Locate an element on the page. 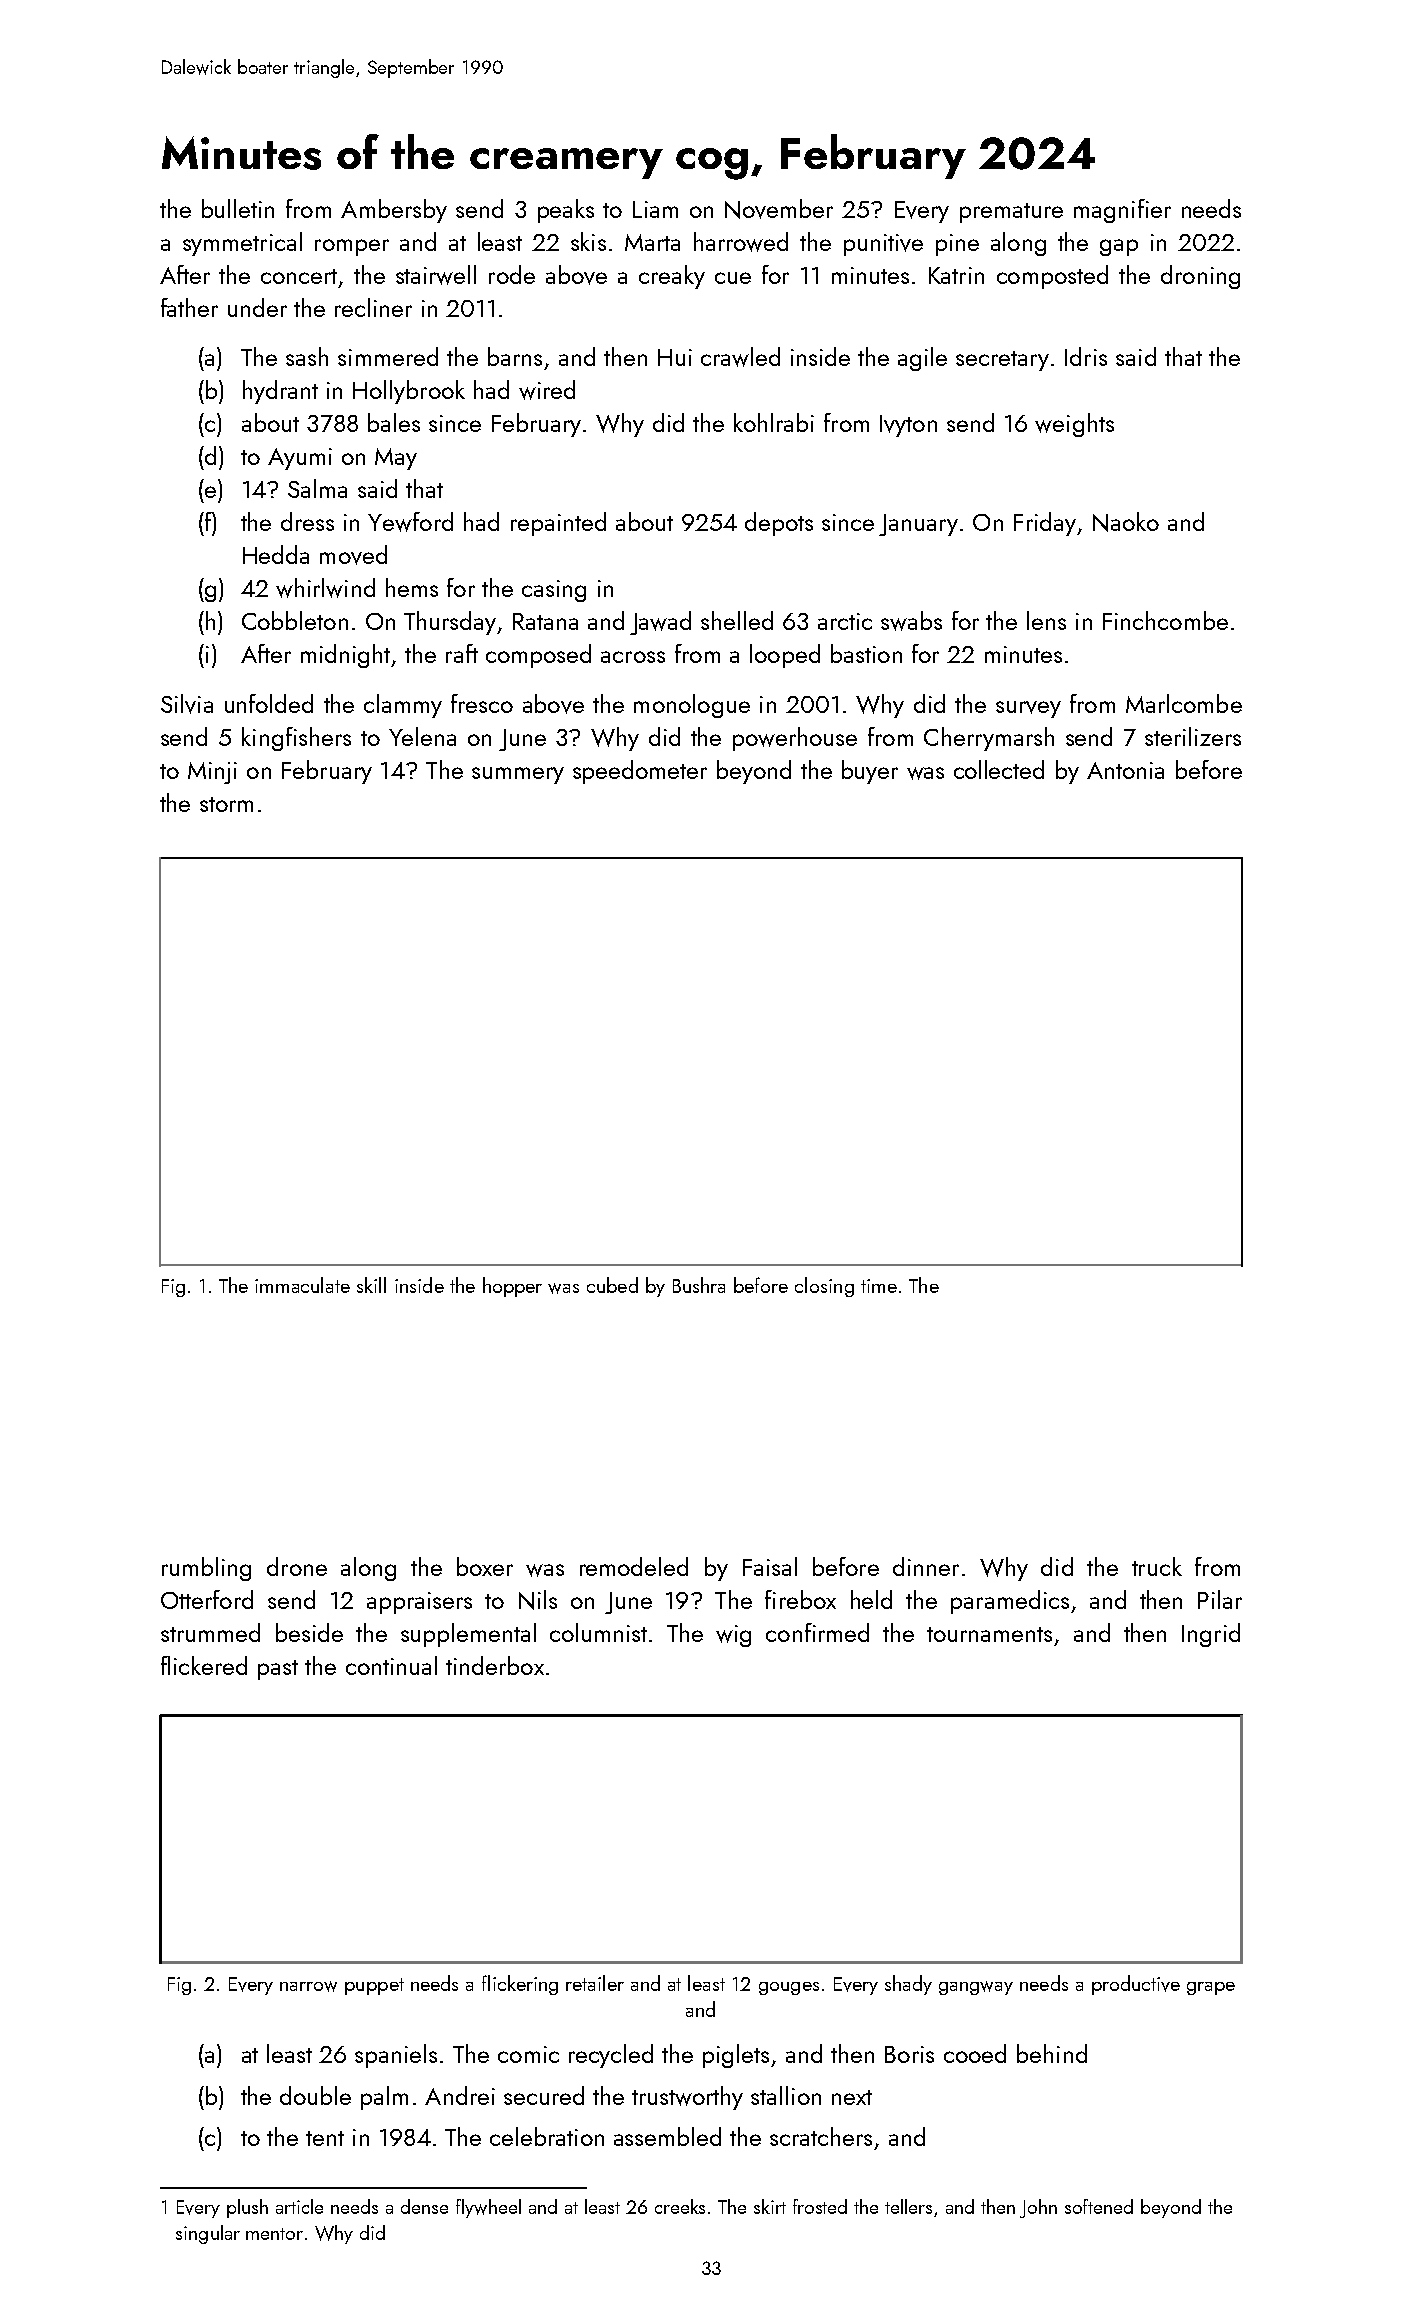 Image resolution: width=1402 pixels, height=2309 pixels. May is located at coordinates (396, 459).
